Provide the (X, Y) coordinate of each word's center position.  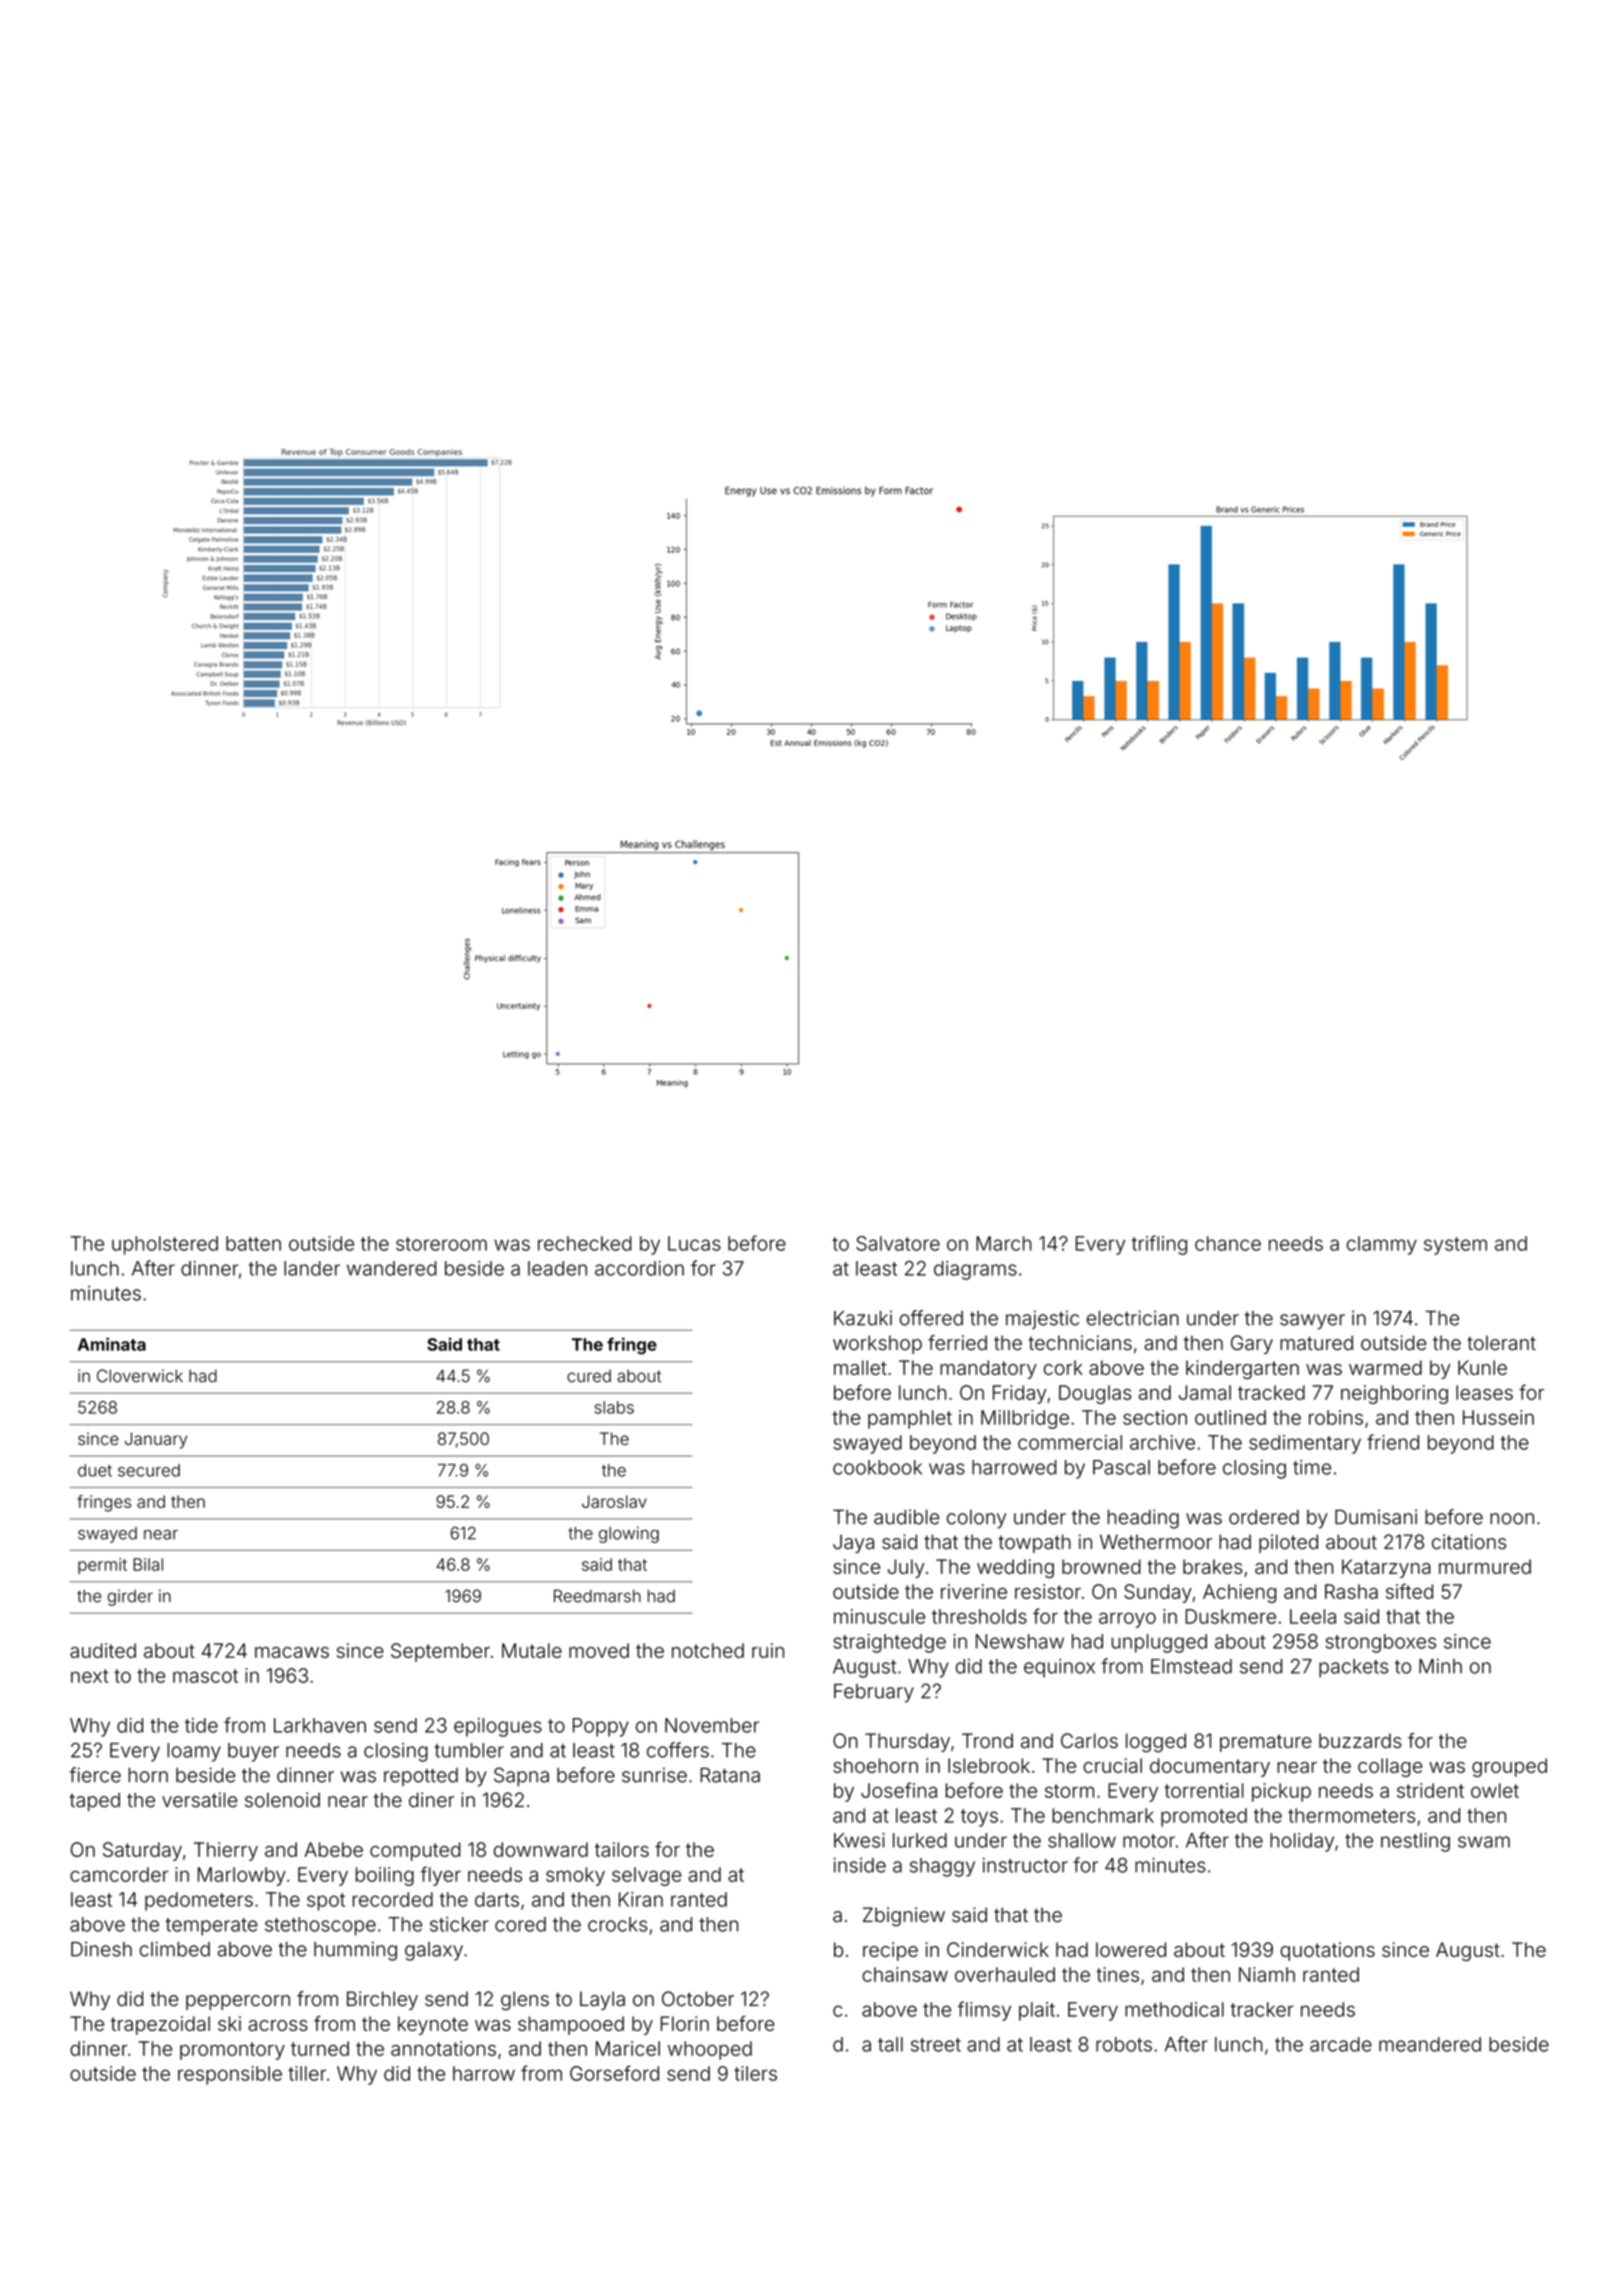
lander (312, 1268)
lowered (1131, 1949)
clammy (1382, 1245)
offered (931, 1318)
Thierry (226, 1851)
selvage (647, 1876)
